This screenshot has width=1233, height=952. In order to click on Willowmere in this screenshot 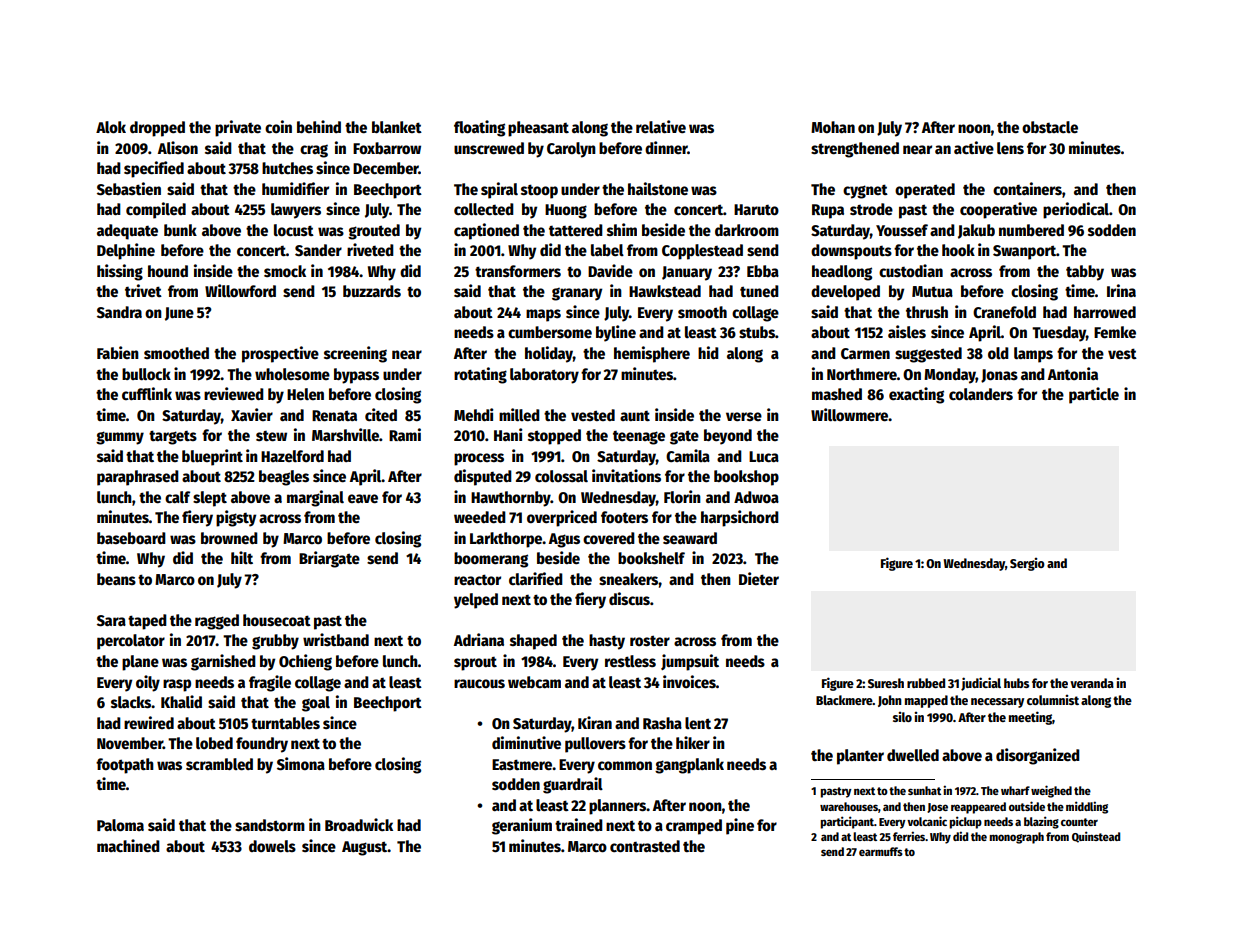, I will do `click(850, 415)`.
